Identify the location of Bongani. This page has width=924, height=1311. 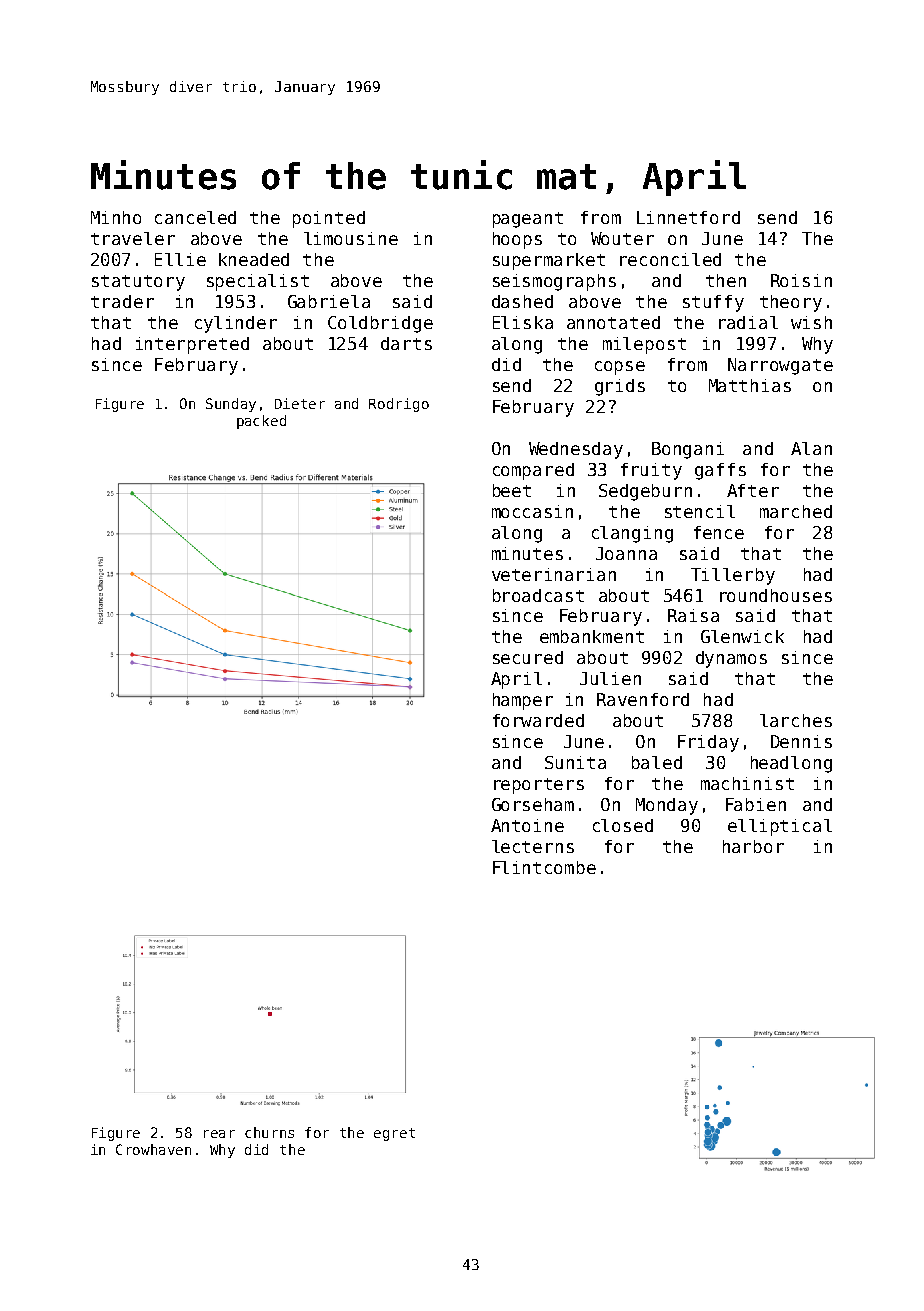
(688, 450).
